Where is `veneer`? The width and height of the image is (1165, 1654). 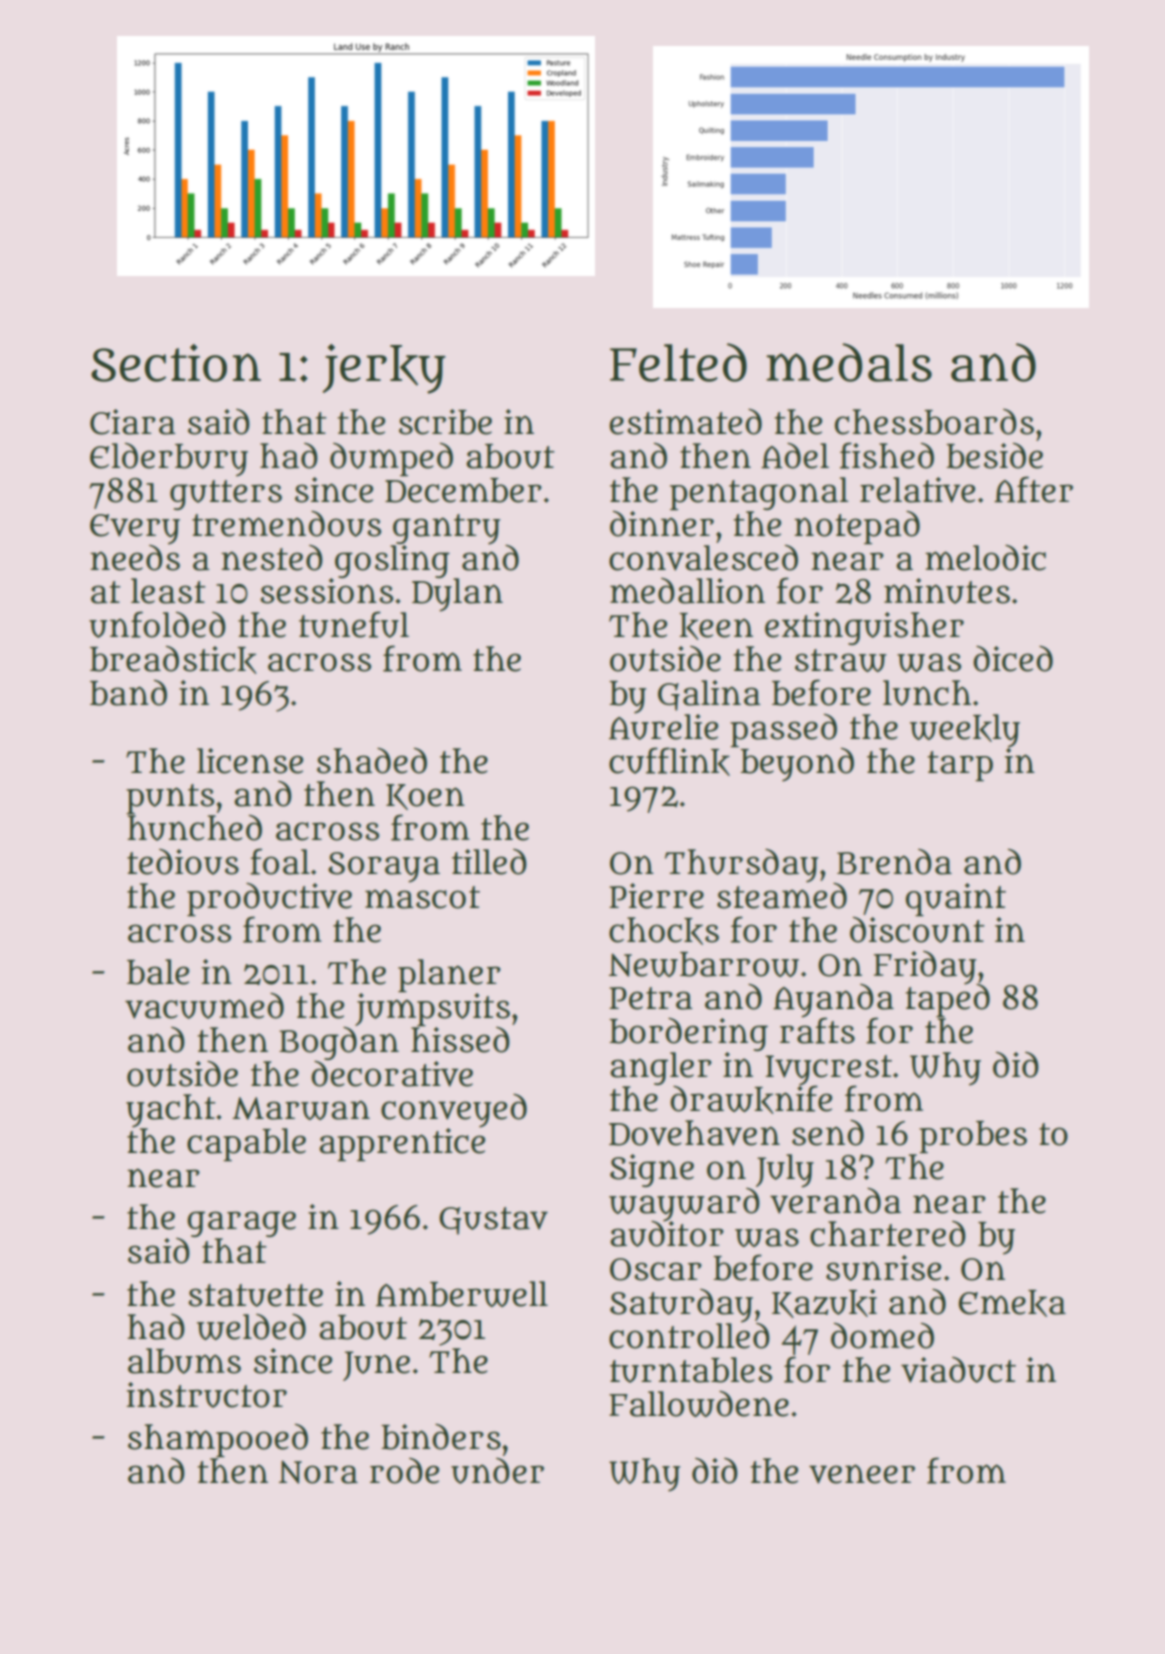 veneer is located at coordinates (862, 1474).
